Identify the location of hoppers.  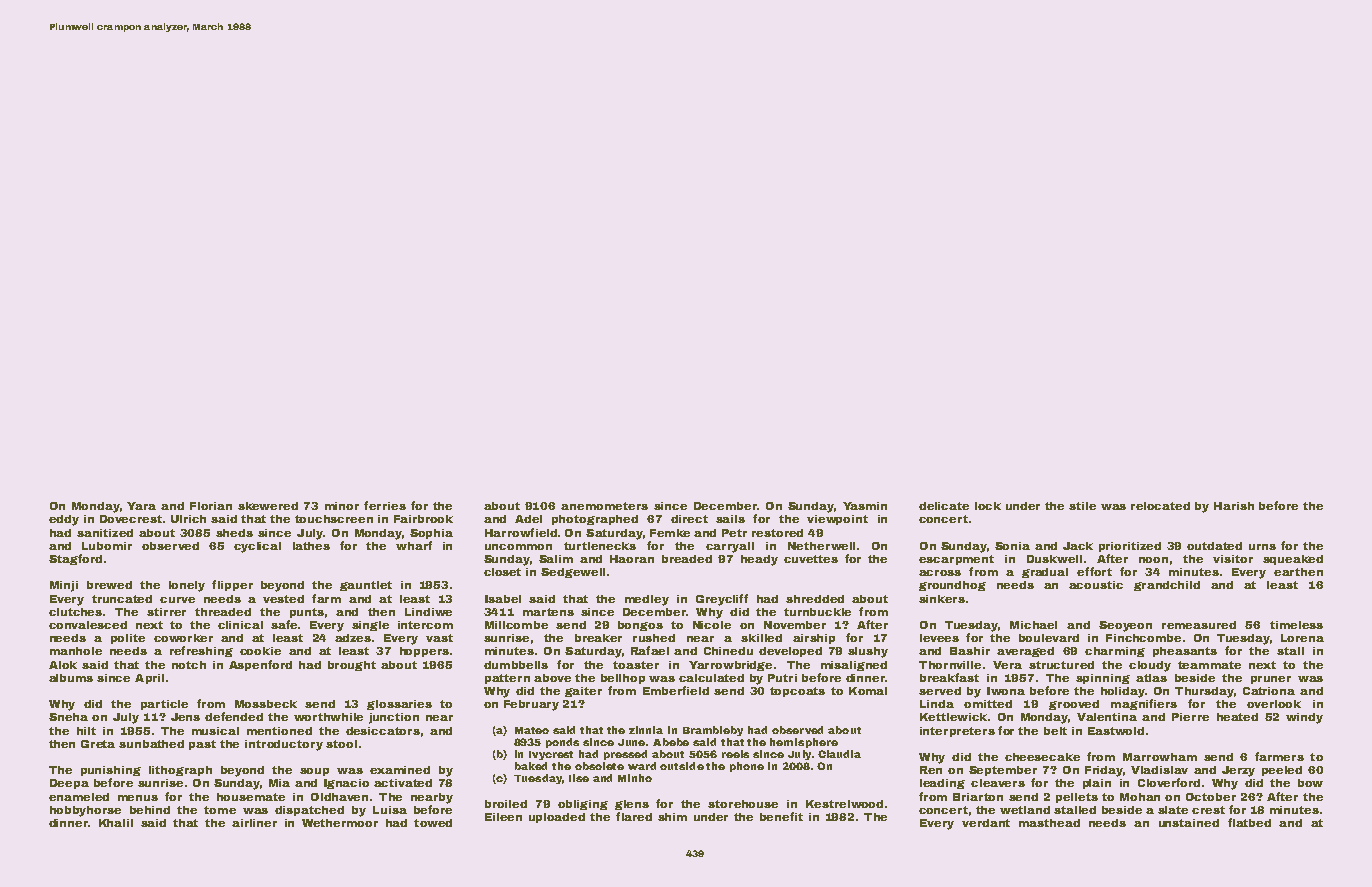
(424, 652).
